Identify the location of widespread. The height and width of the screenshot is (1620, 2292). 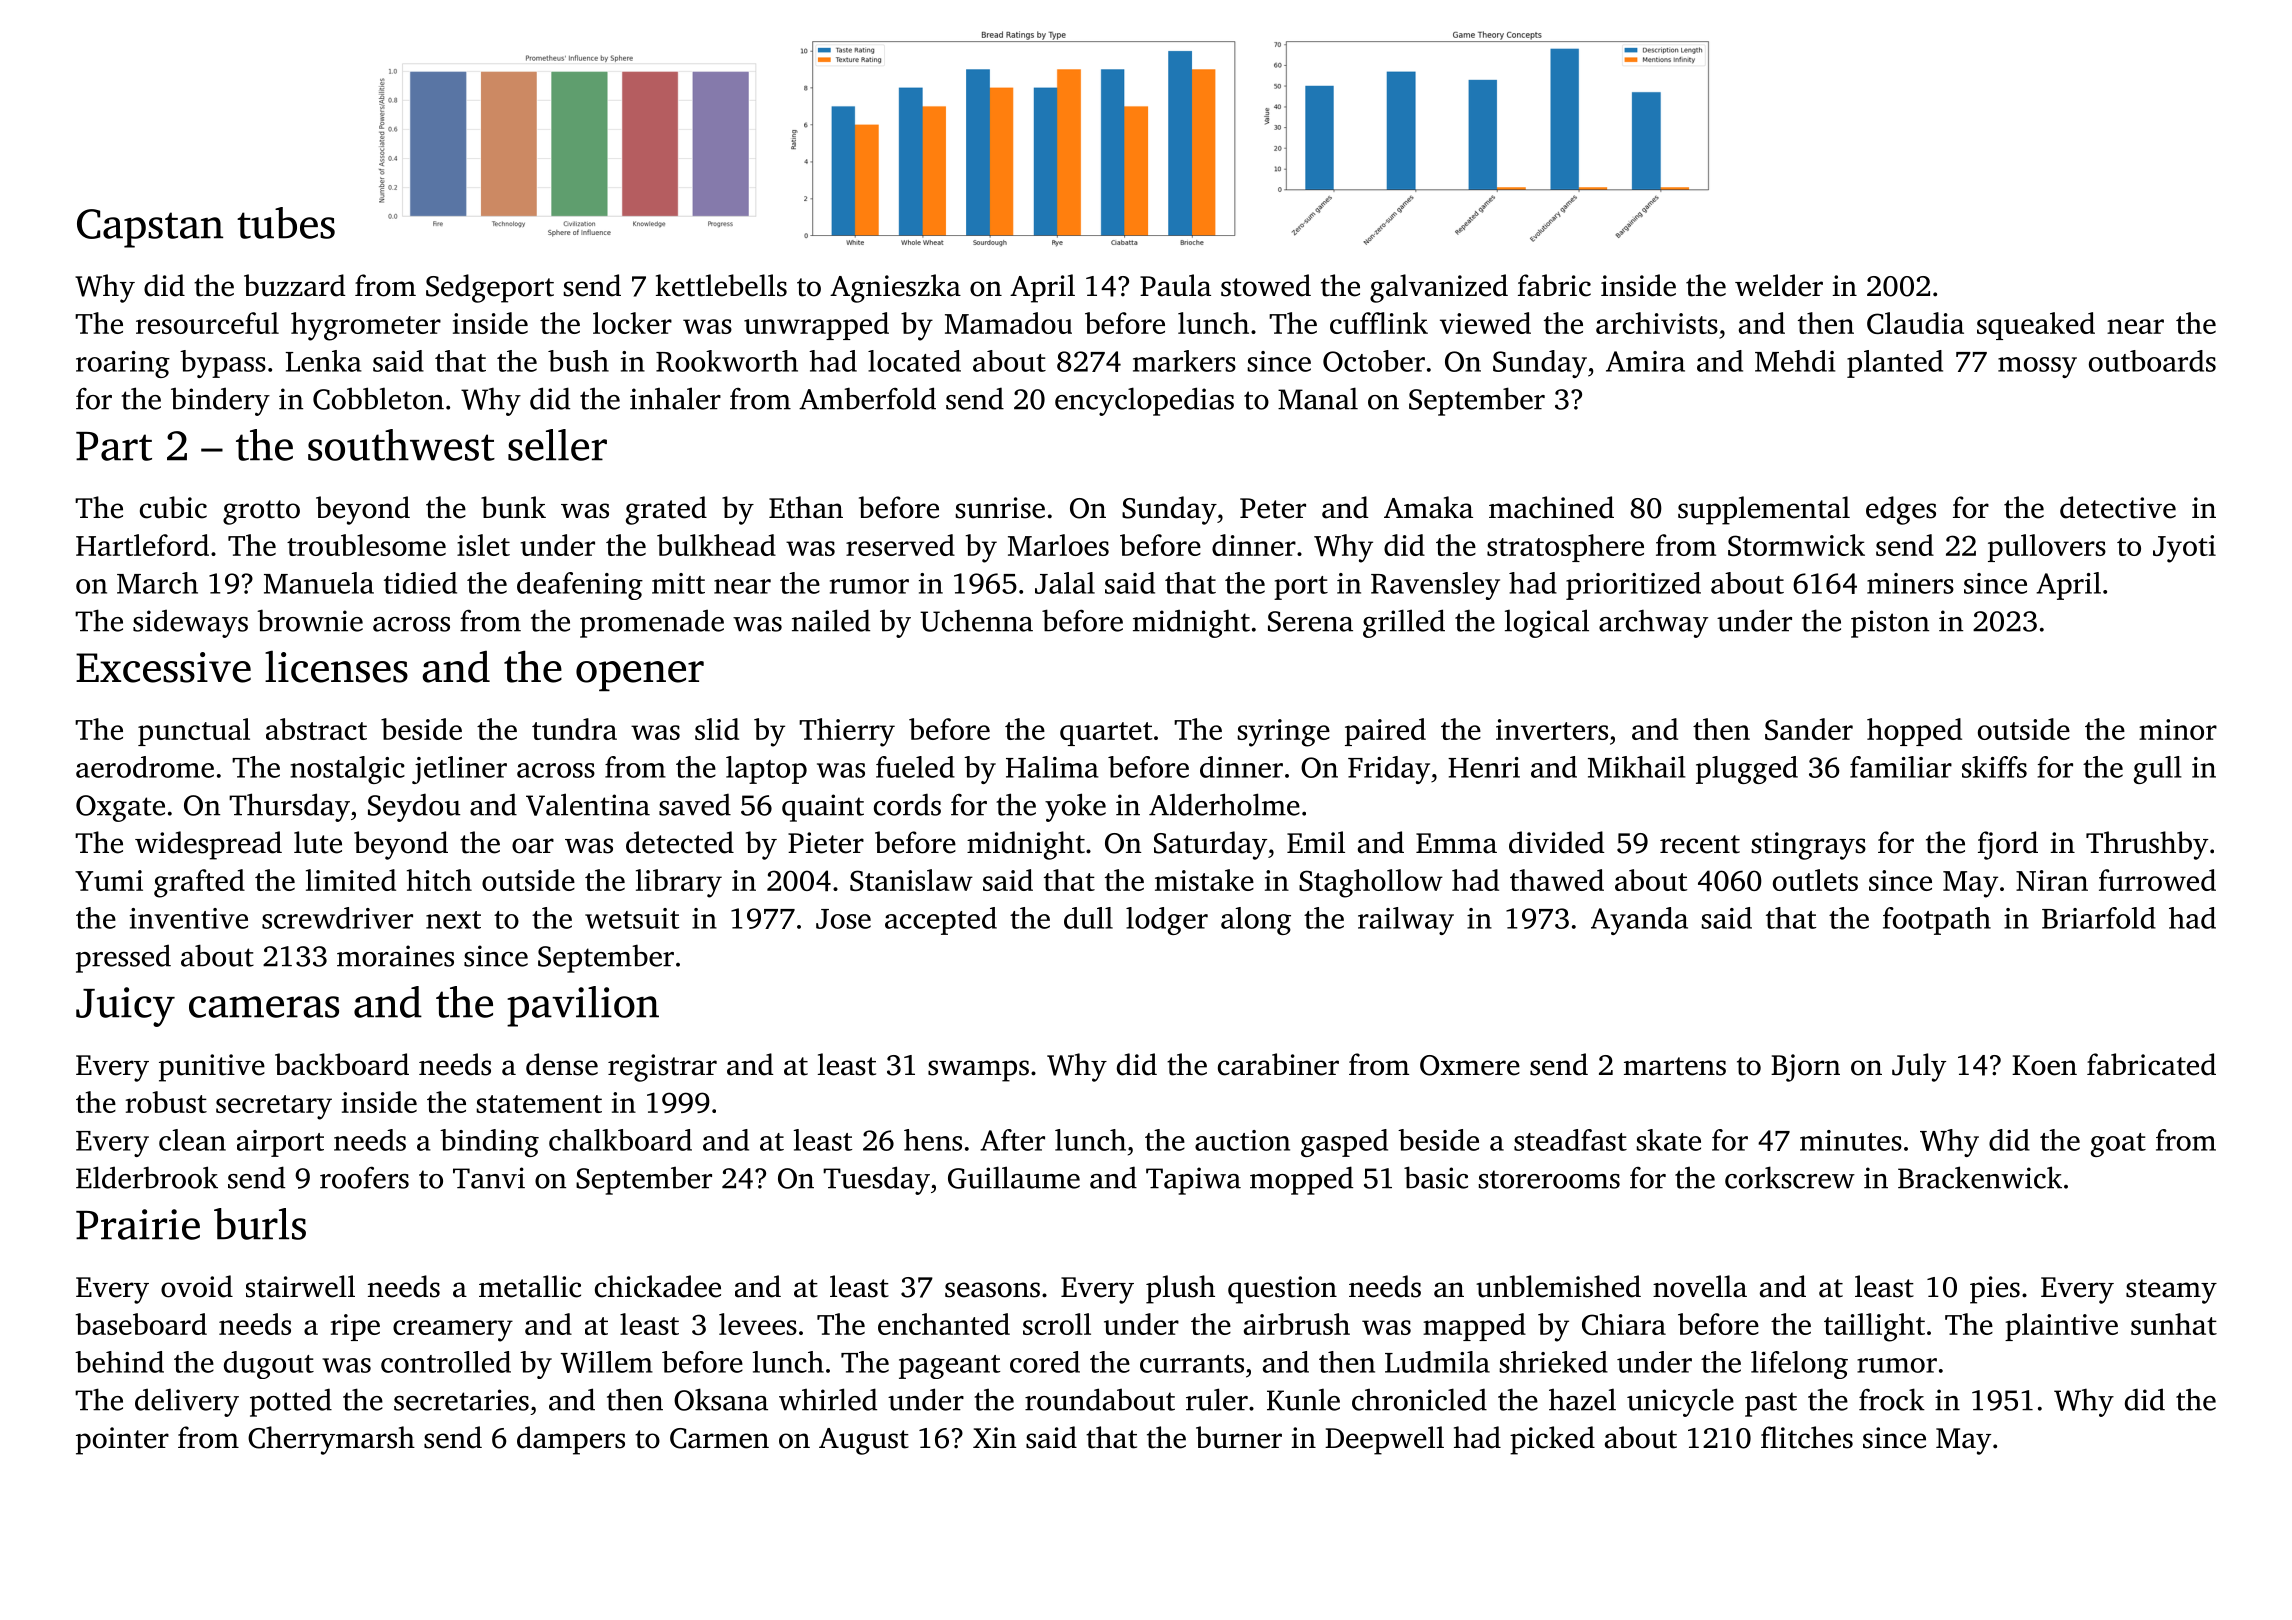
(208, 845).
